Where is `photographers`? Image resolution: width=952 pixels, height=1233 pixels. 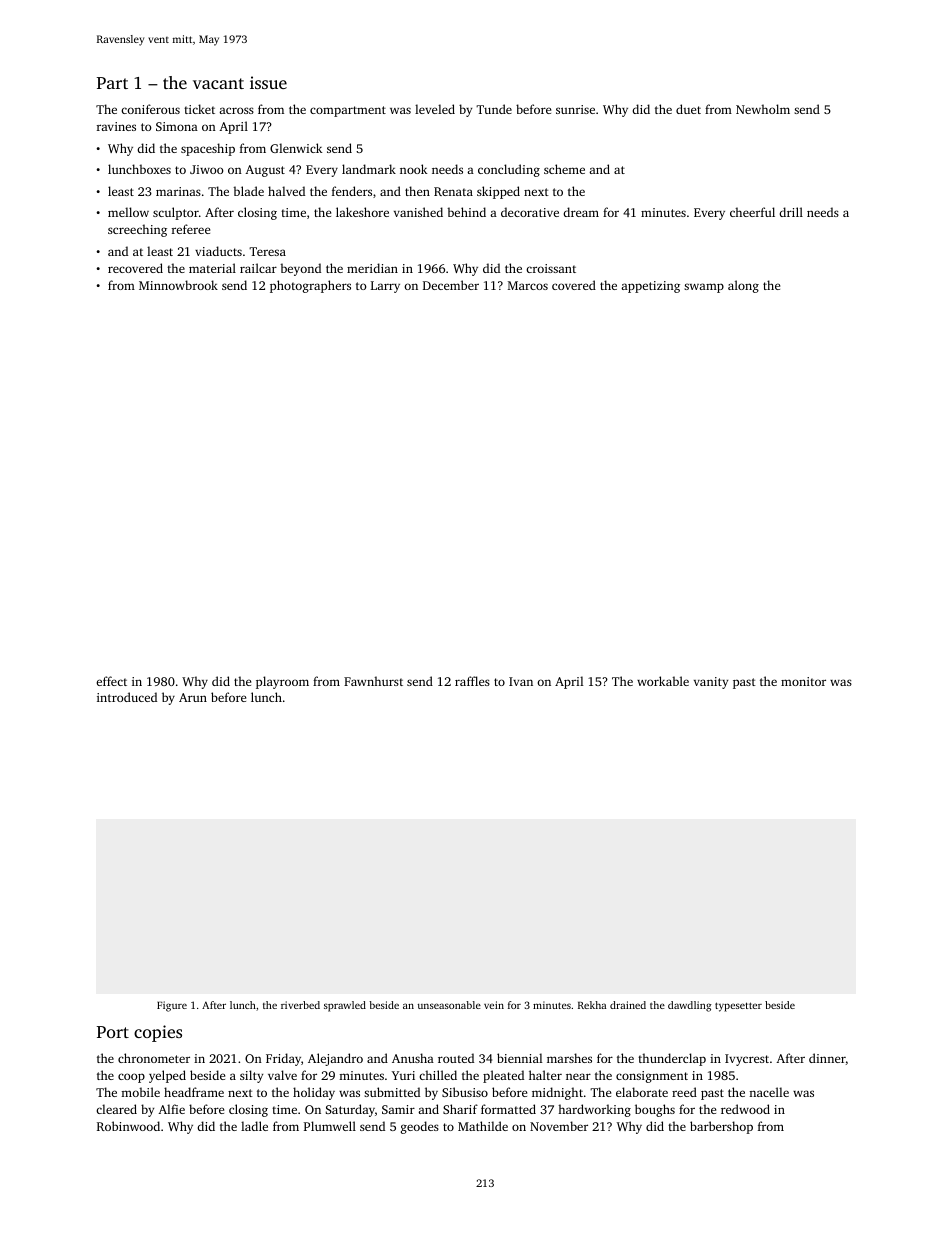 photographers is located at coordinates (310, 286).
